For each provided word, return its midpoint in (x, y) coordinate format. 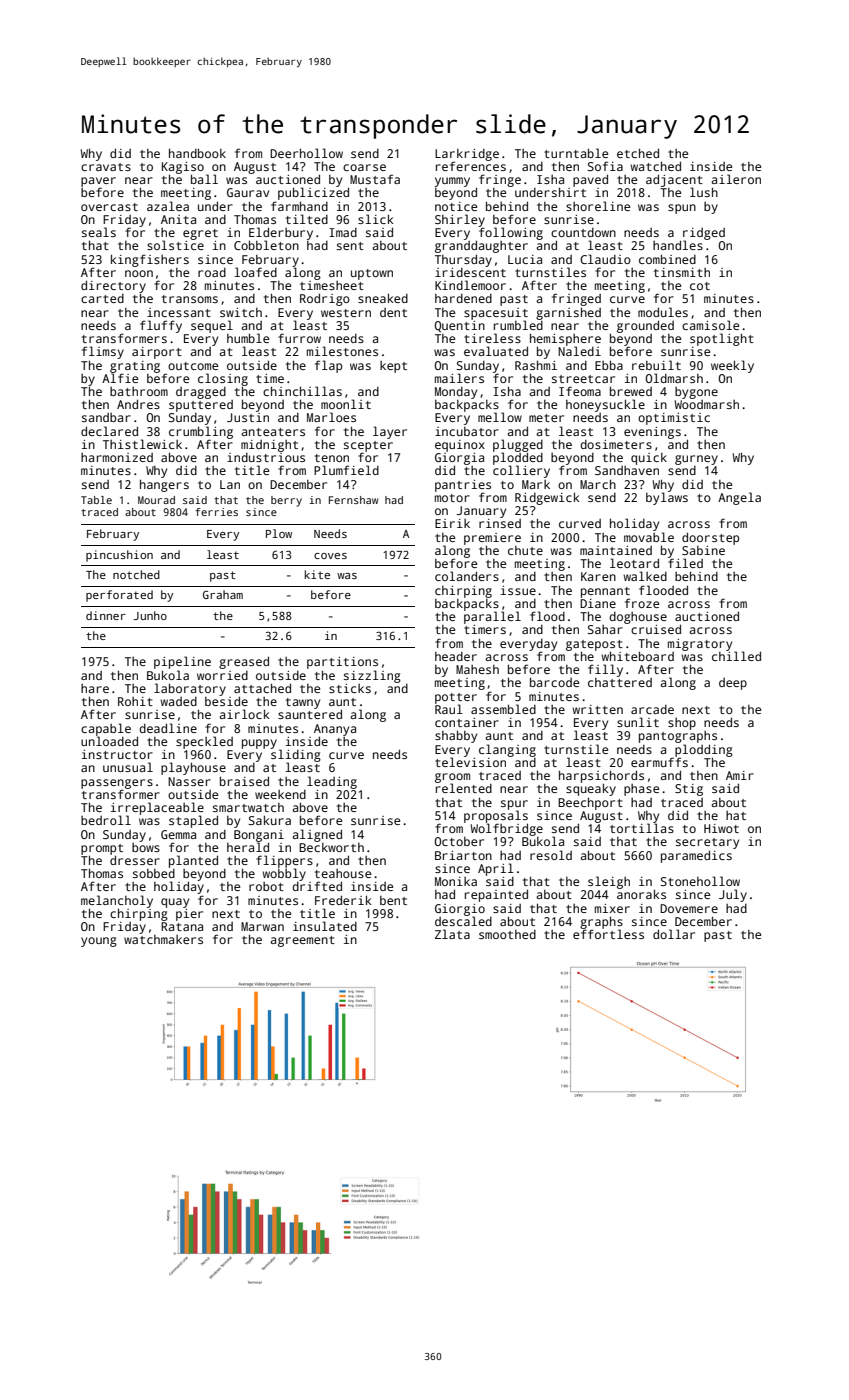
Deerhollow (306, 153)
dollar (674, 934)
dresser (135, 860)
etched (638, 153)
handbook (197, 153)
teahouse (343, 873)
